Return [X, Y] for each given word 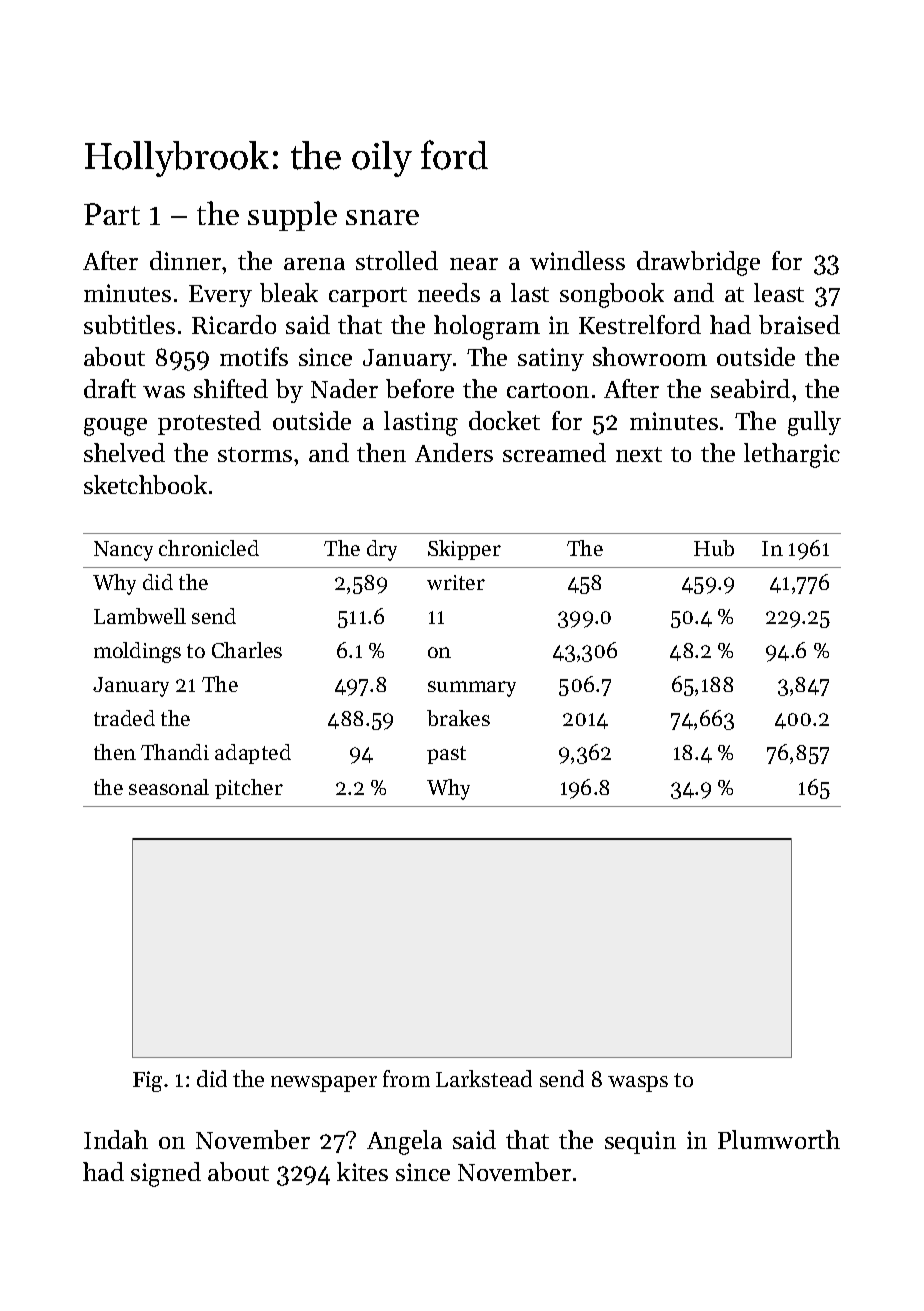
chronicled [209, 548]
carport [368, 297]
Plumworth [779, 1139]
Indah [116, 1139]
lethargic [792, 455]
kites [362, 1171]
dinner [185, 260]
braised [799, 324]
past [446, 755]
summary [472, 689]
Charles [247, 650]
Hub [714, 548]
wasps [638, 1084]
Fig [147, 1081]
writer [456, 582]
